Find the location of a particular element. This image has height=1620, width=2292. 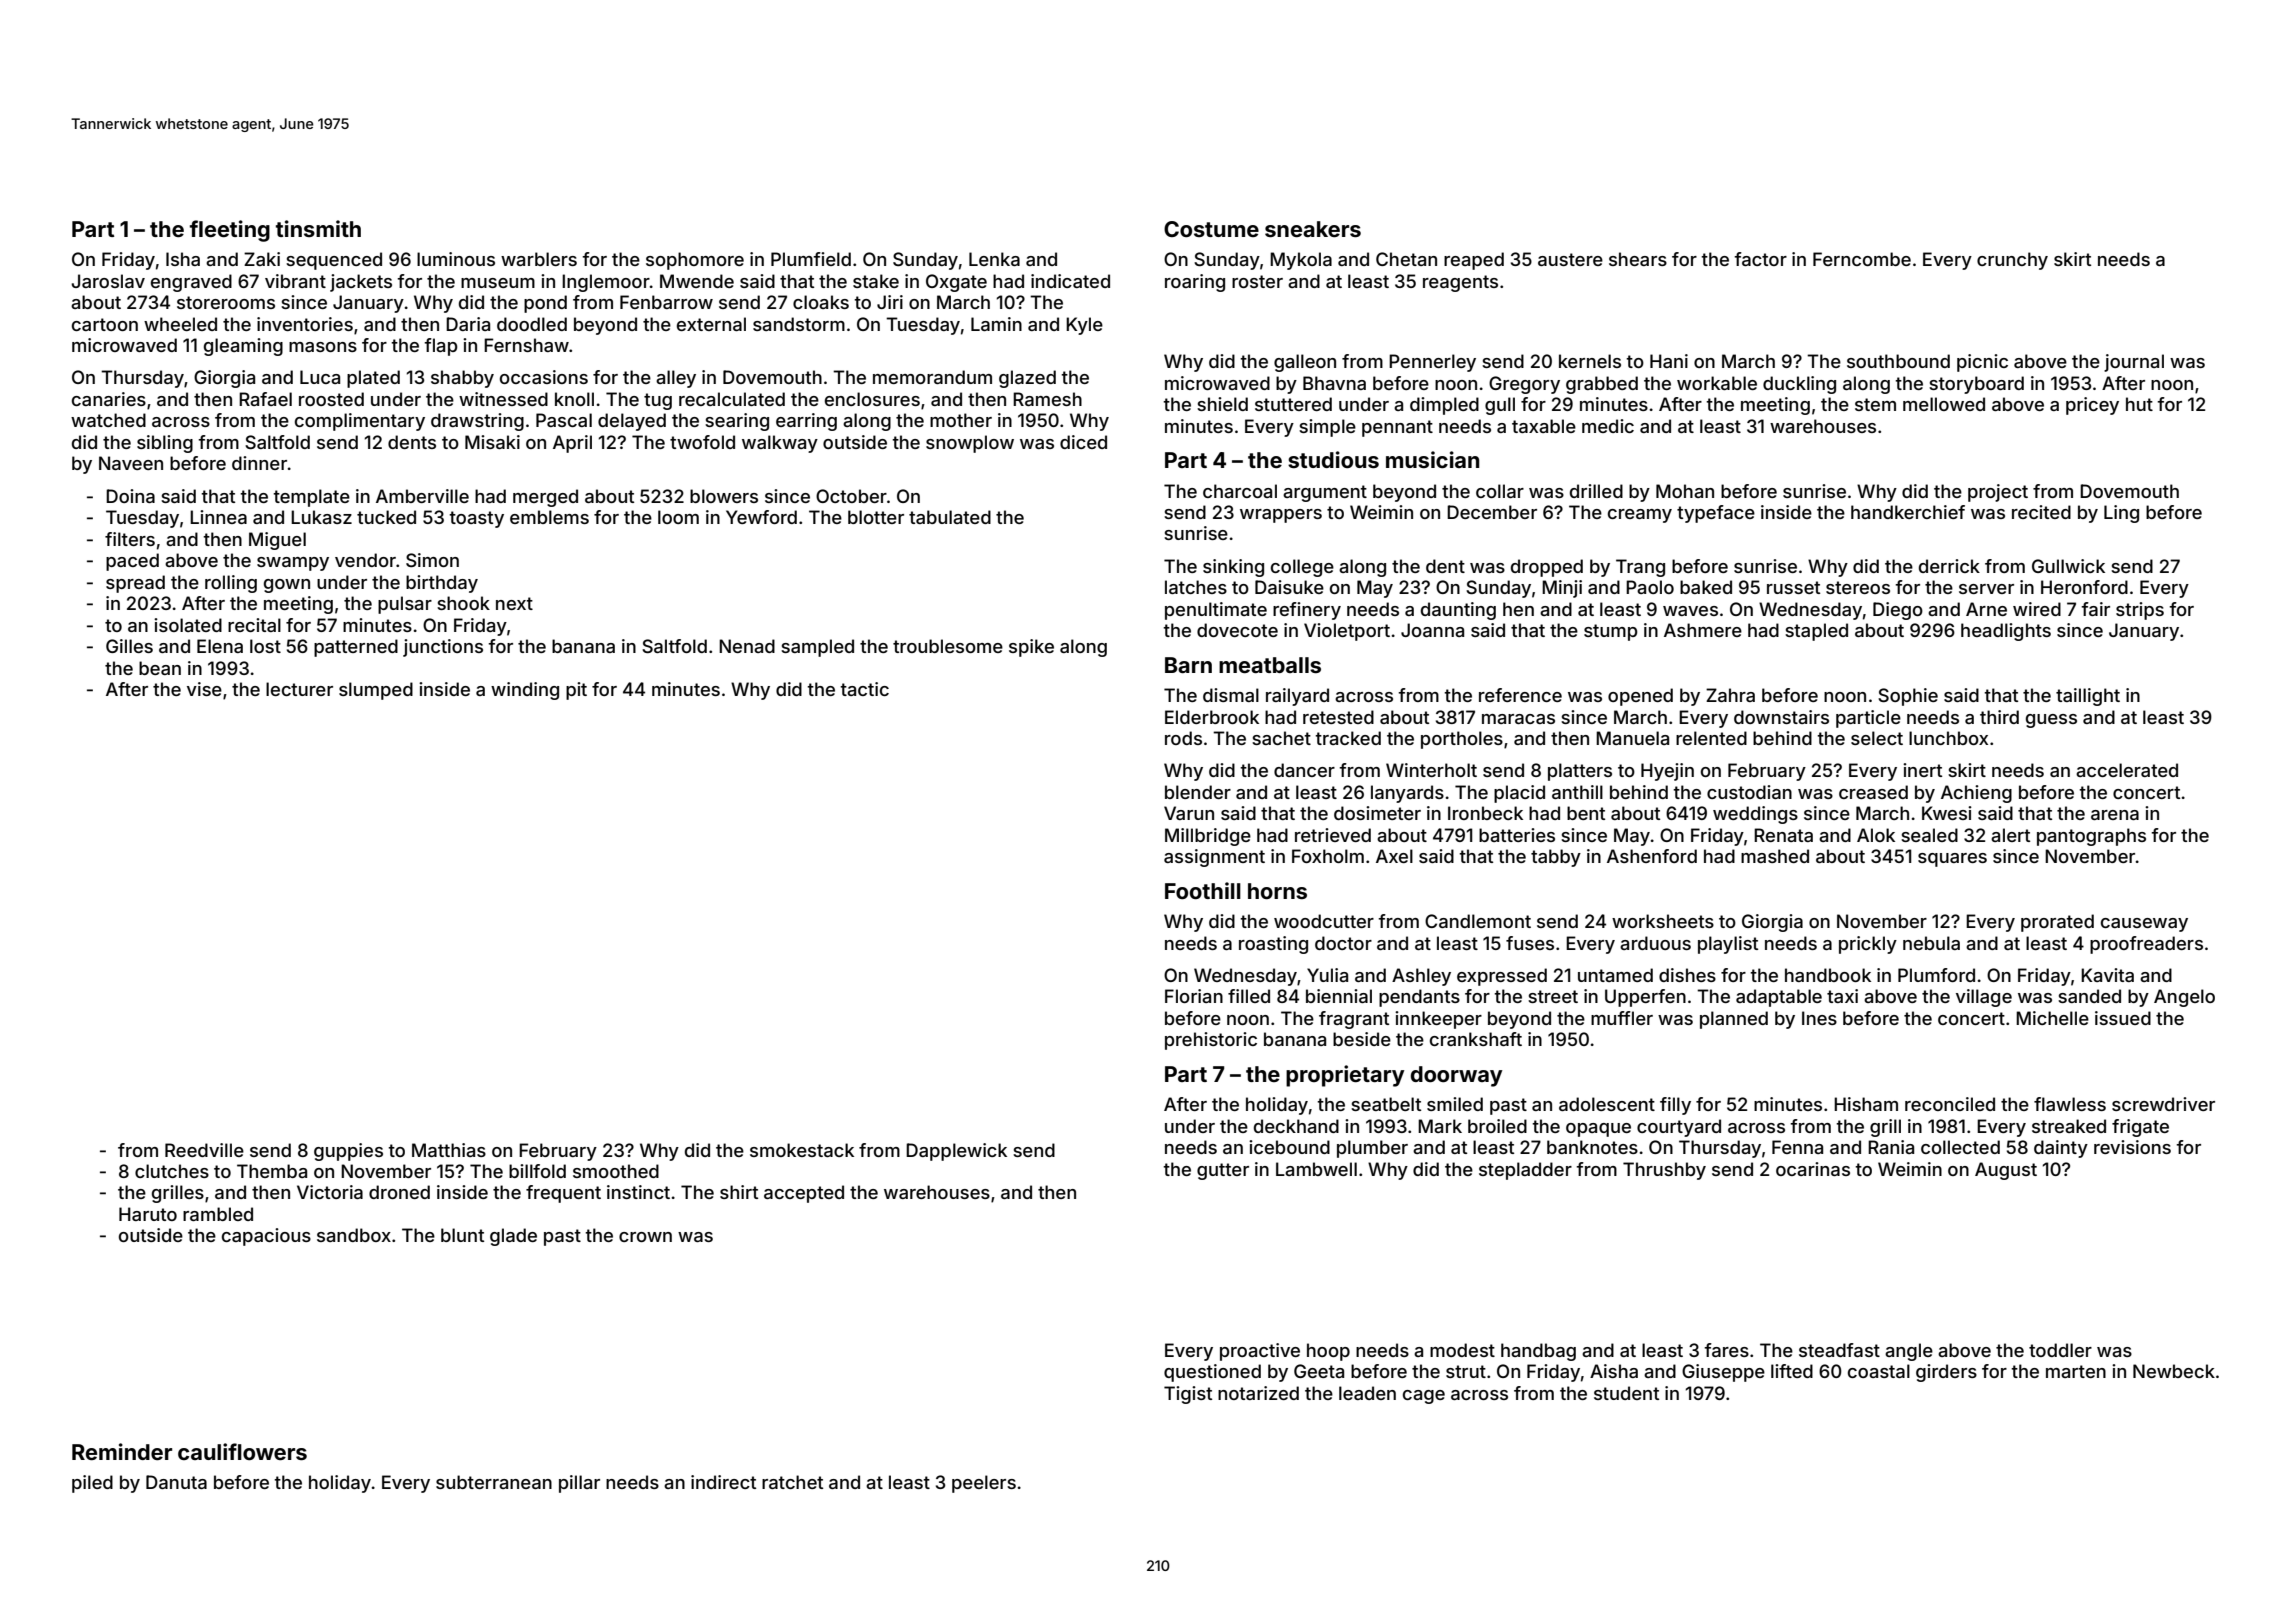

crunchy is located at coordinates (2012, 261).
